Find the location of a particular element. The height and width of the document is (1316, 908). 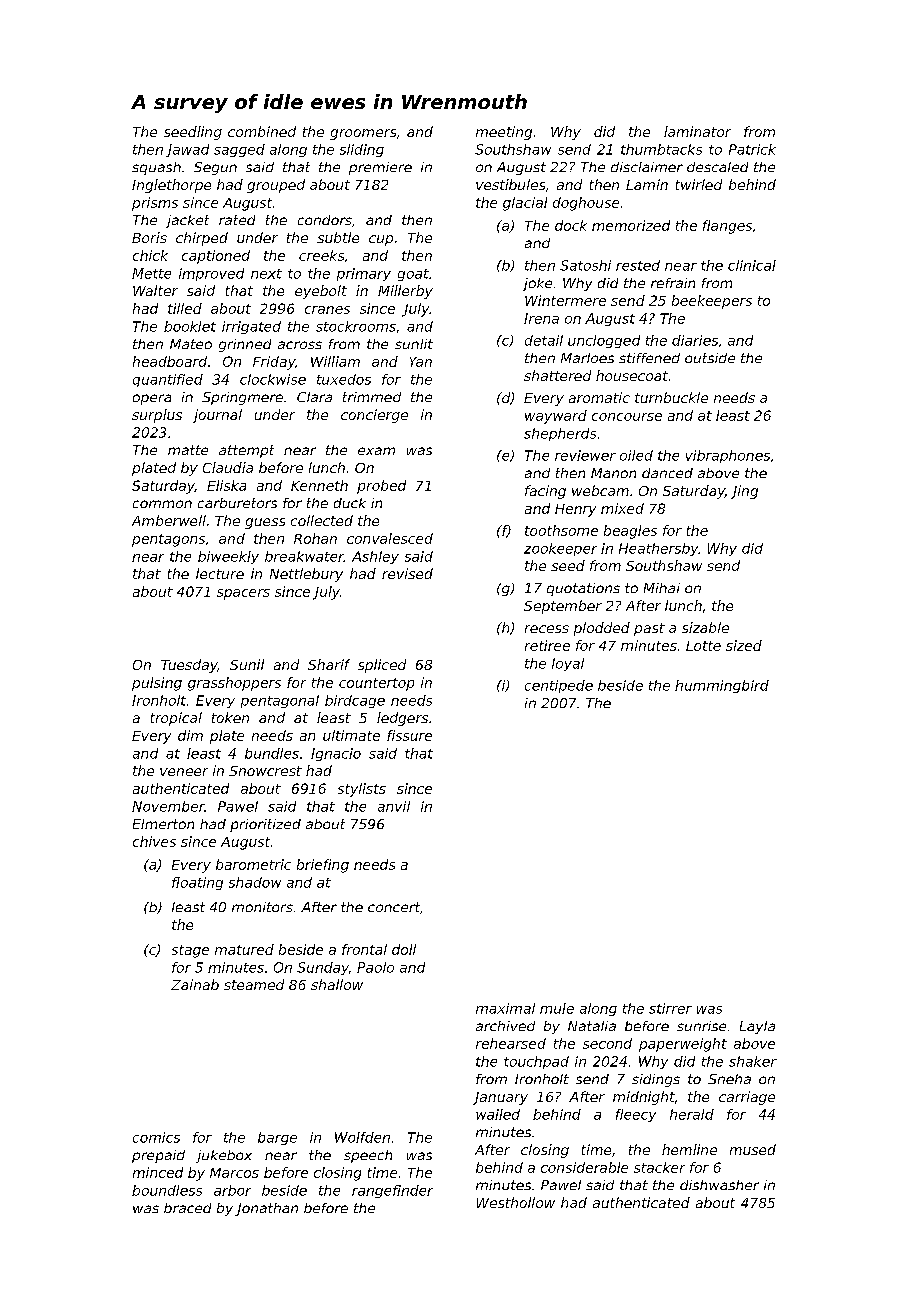

memorized is located at coordinates (631, 225).
